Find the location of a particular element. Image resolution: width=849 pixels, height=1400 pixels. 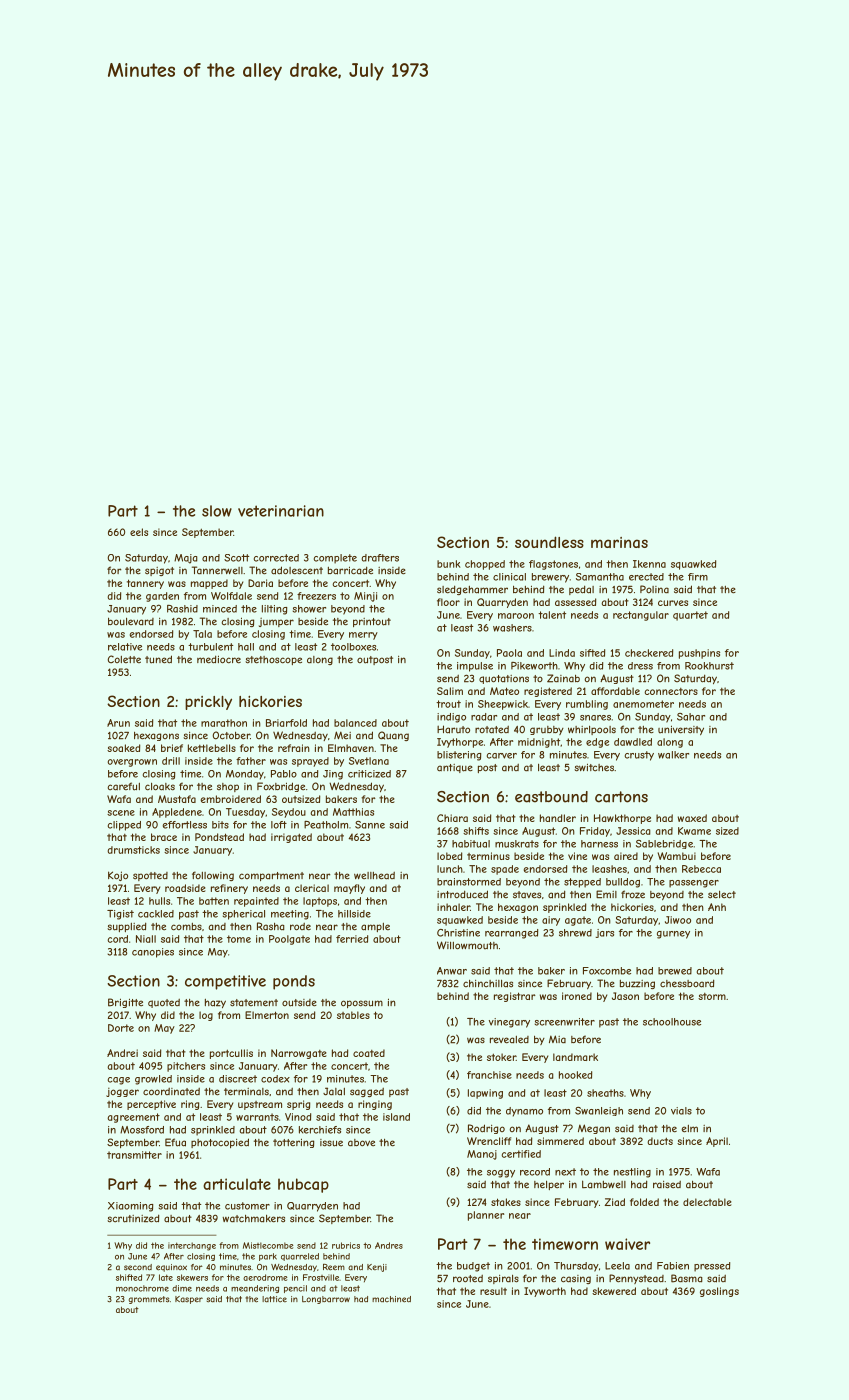

sheaths is located at coordinates (605, 1093).
